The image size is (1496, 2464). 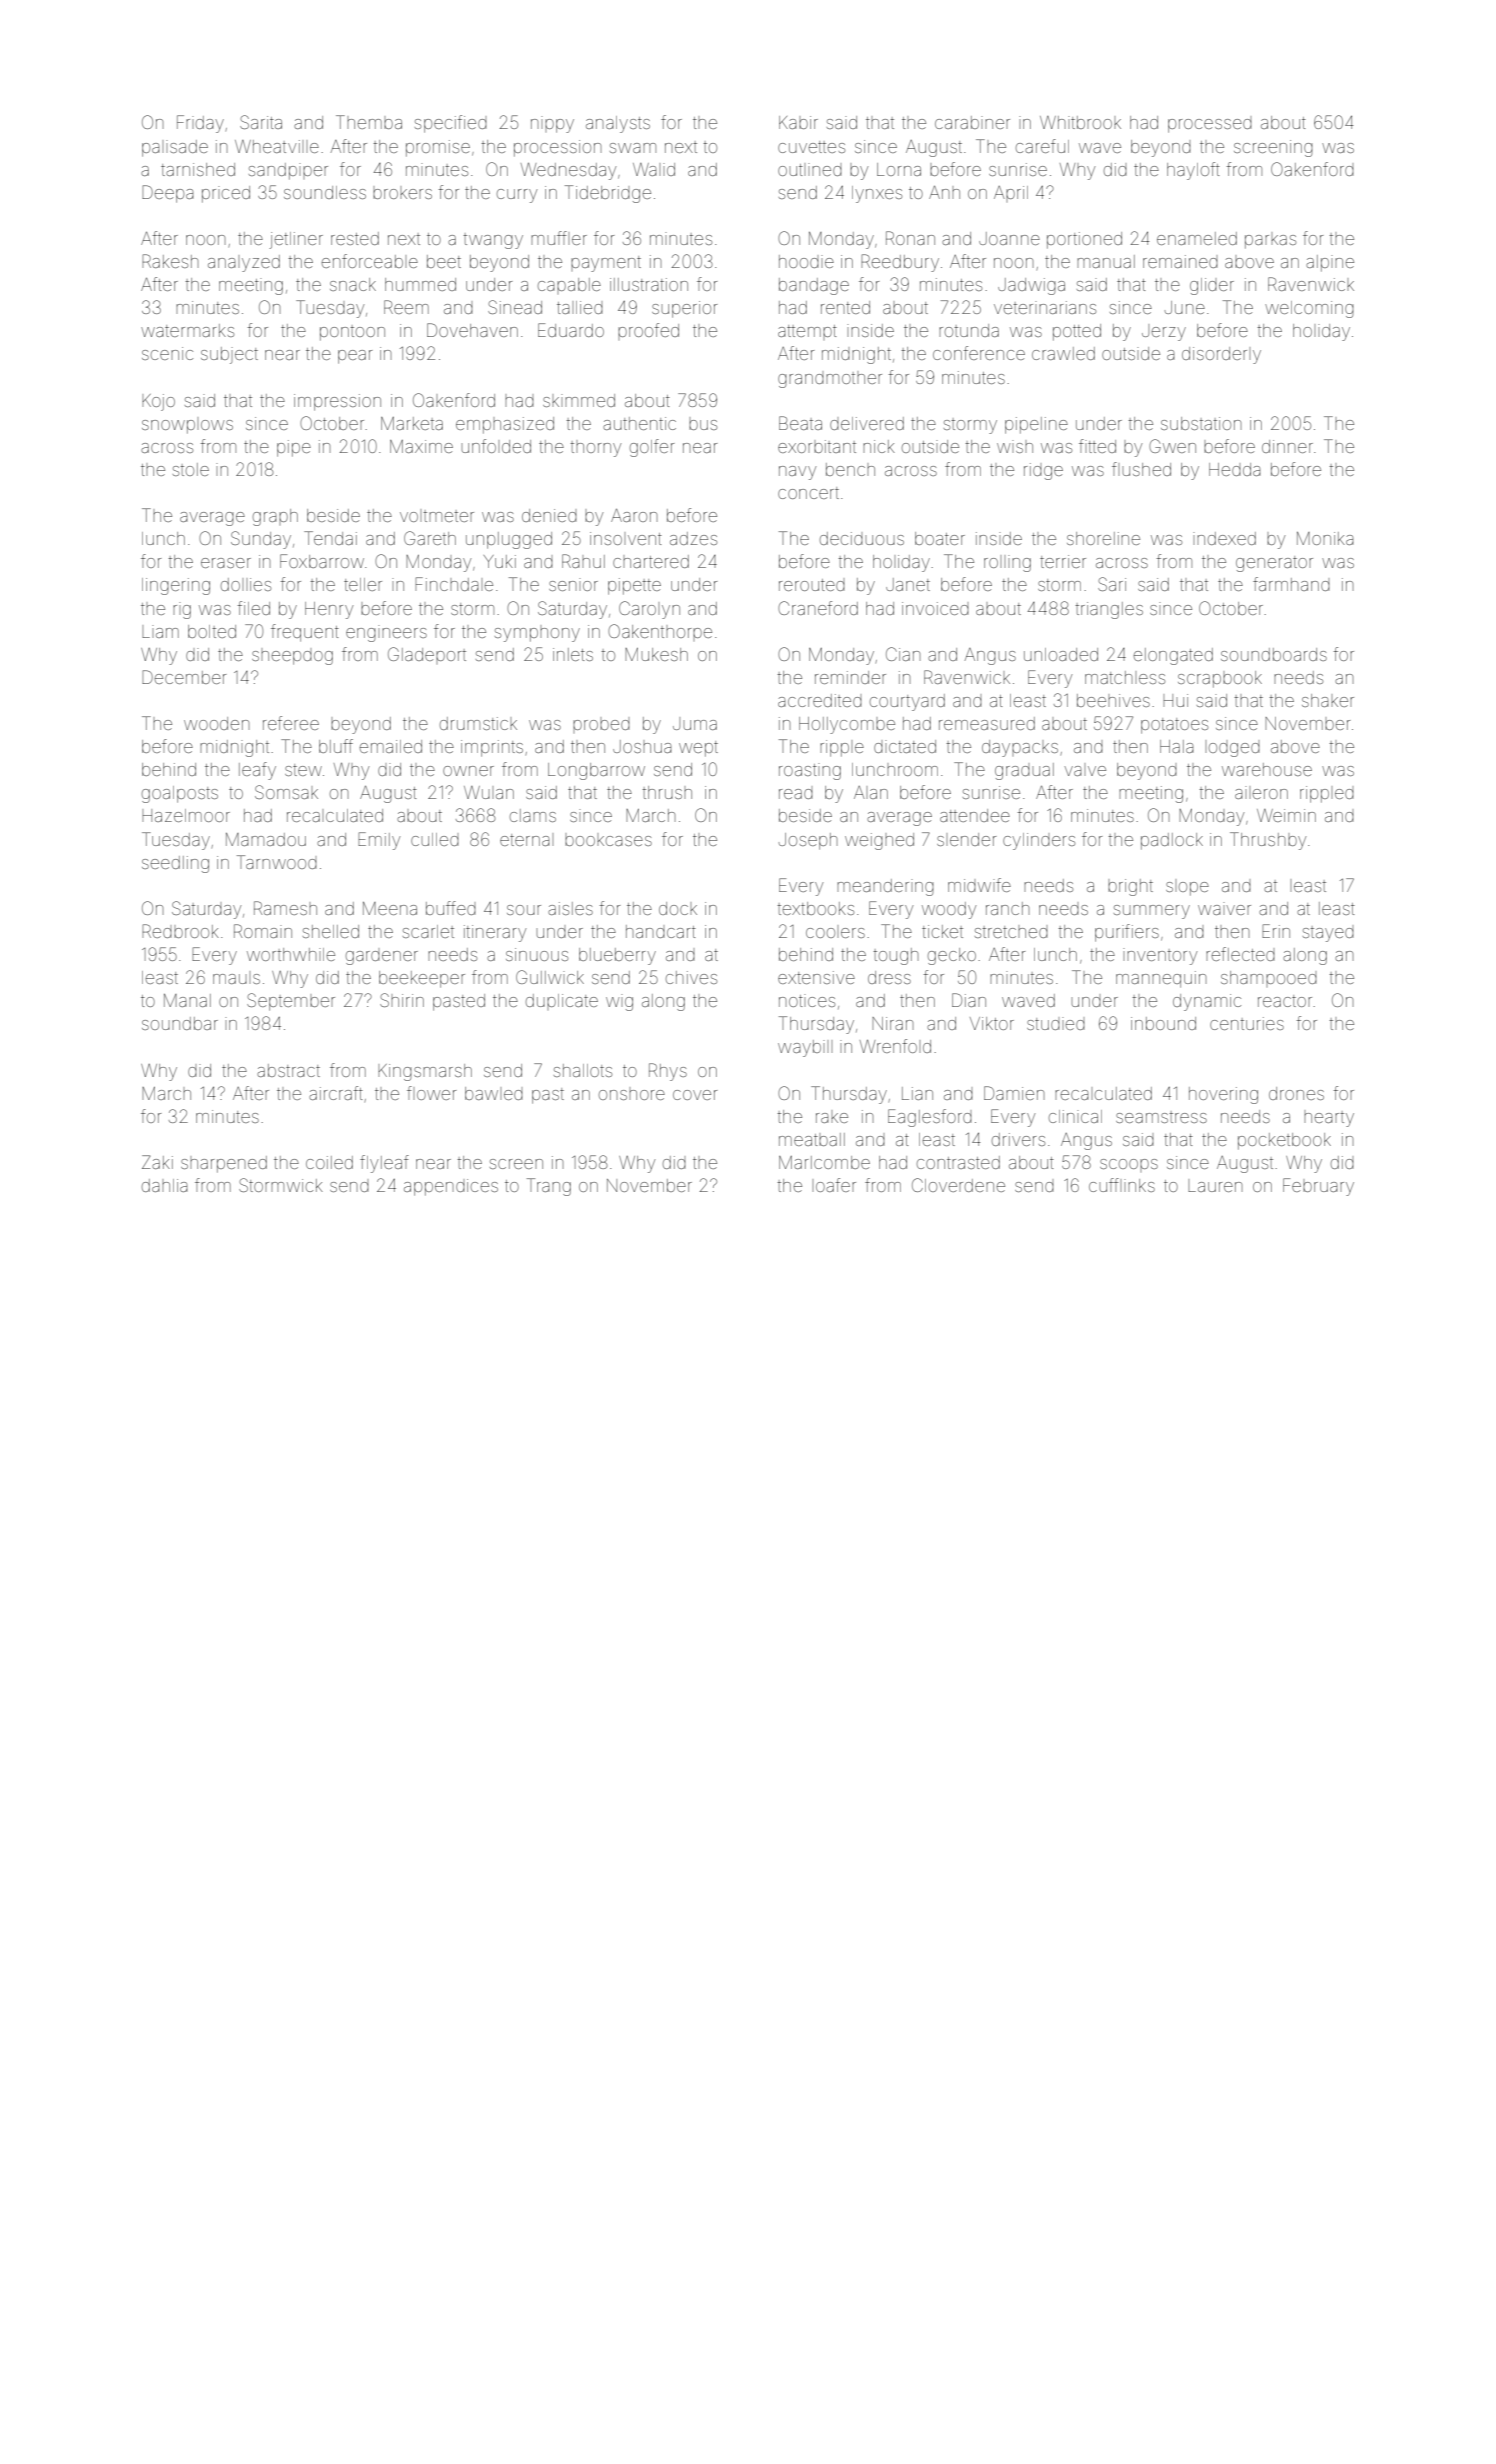 What do you see at coordinates (1210, 126) in the image?
I see `processed` at bounding box center [1210, 126].
